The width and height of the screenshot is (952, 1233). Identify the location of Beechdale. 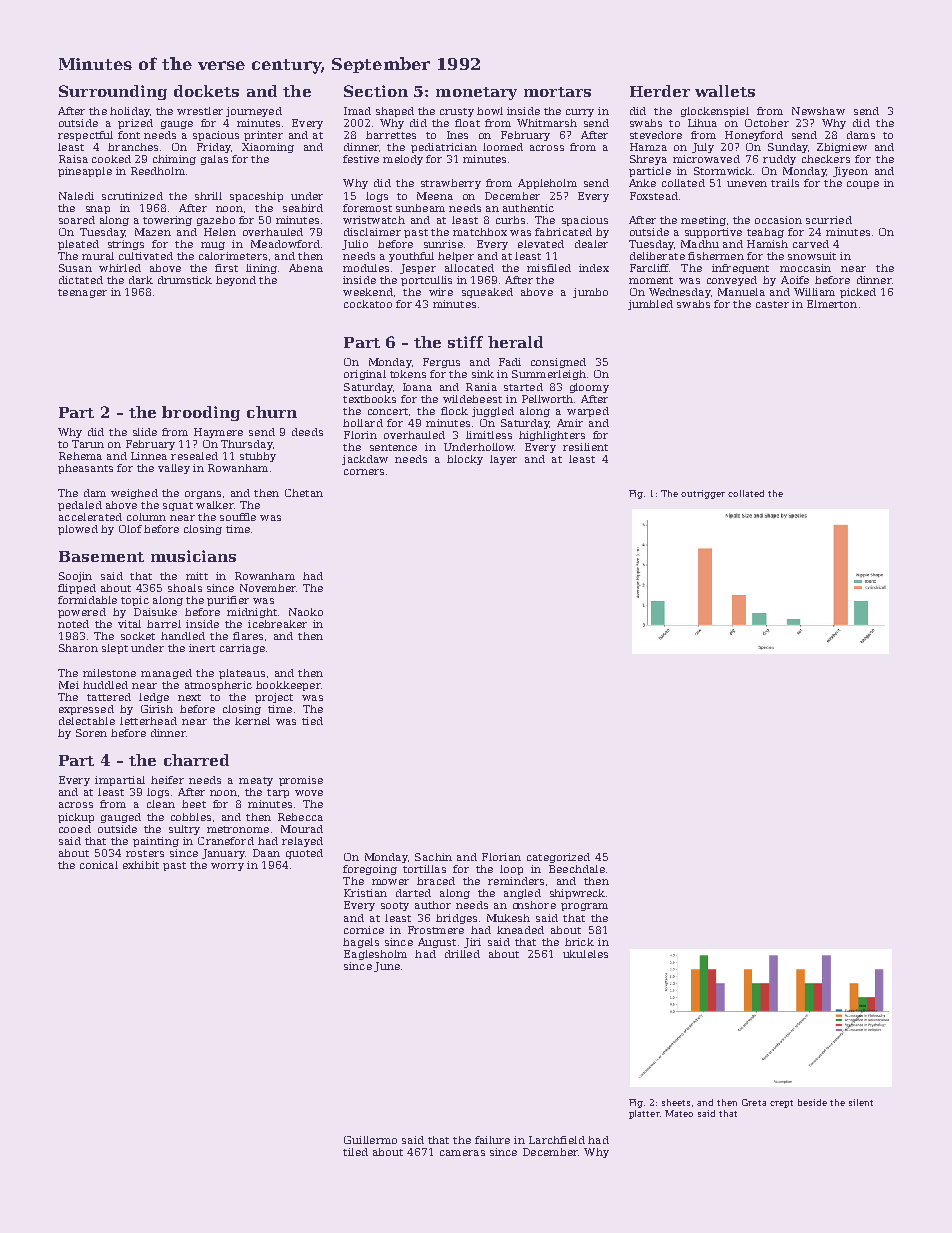
(577, 869).
